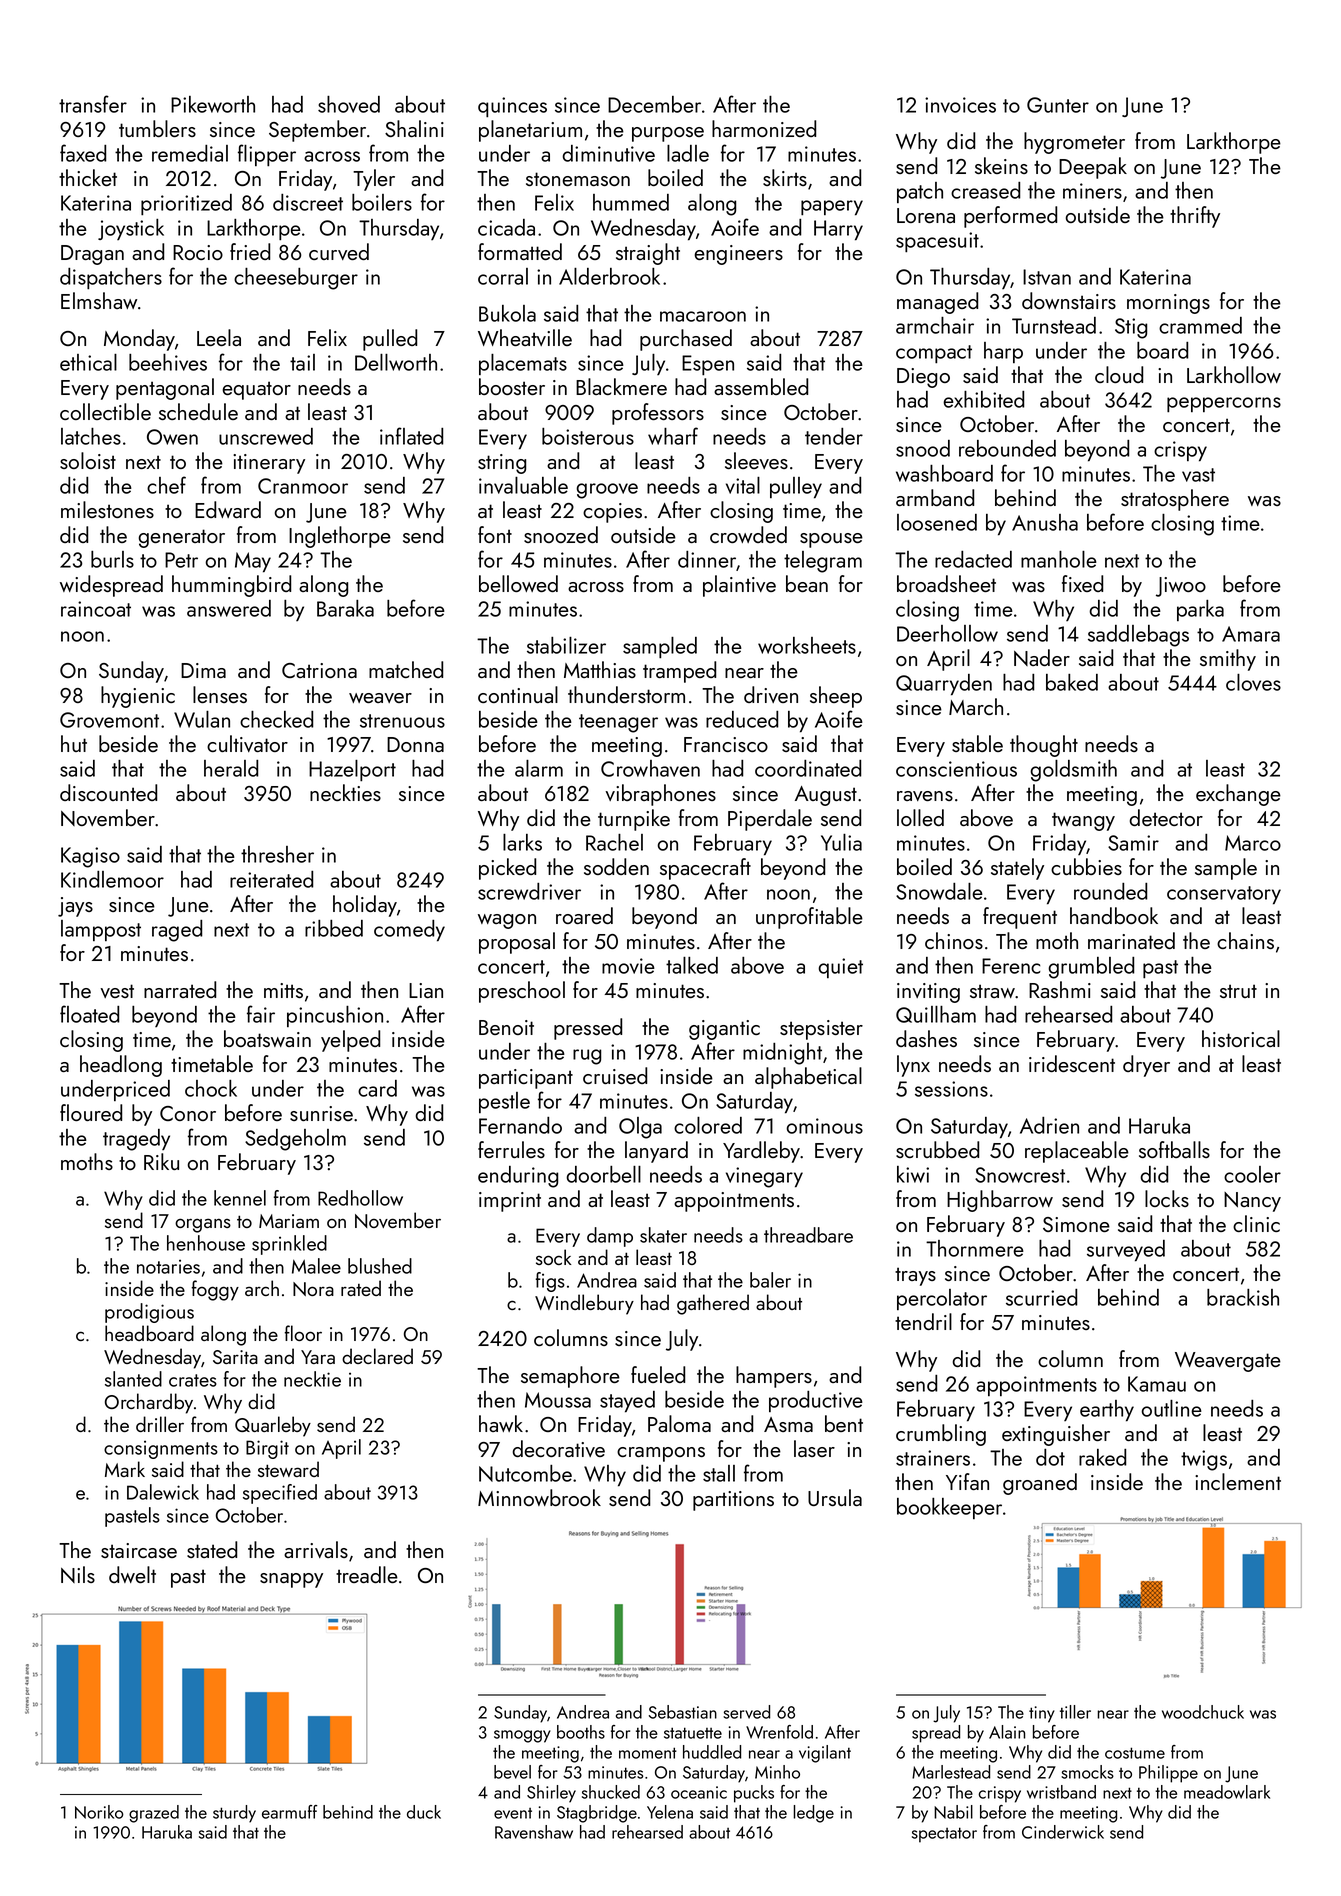 This document has height=1896, width=1341. I want to click on harmonized, so click(764, 128).
